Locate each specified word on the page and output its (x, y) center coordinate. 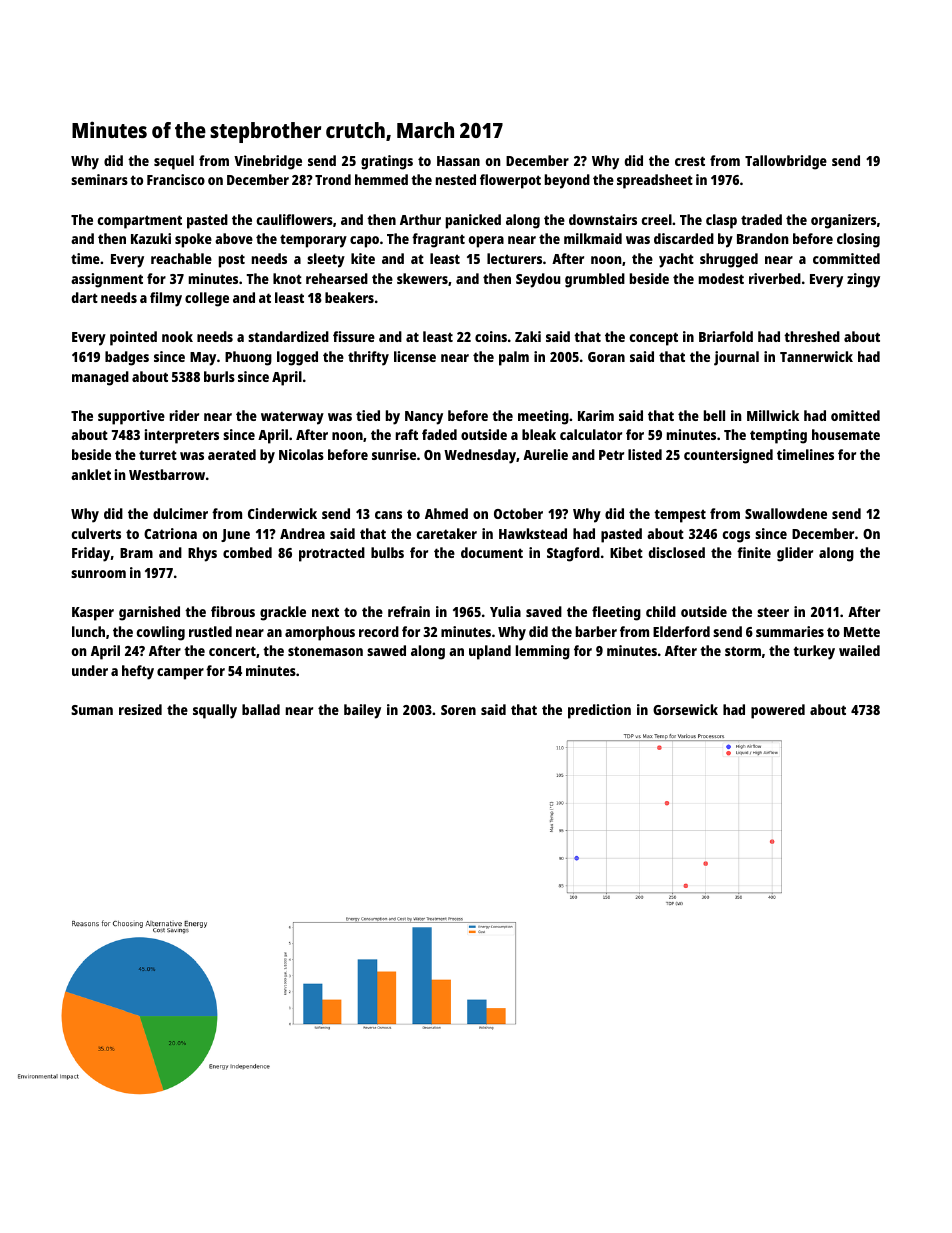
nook (177, 336)
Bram (136, 553)
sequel (174, 162)
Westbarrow (167, 474)
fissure (354, 336)
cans (388, 515)
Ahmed (446, 513)
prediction (599, 711)
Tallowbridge (786, 162)
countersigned (728, 456)
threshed (812, 336)
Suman (92, 710)
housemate (846, 434)
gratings (387, 162)
